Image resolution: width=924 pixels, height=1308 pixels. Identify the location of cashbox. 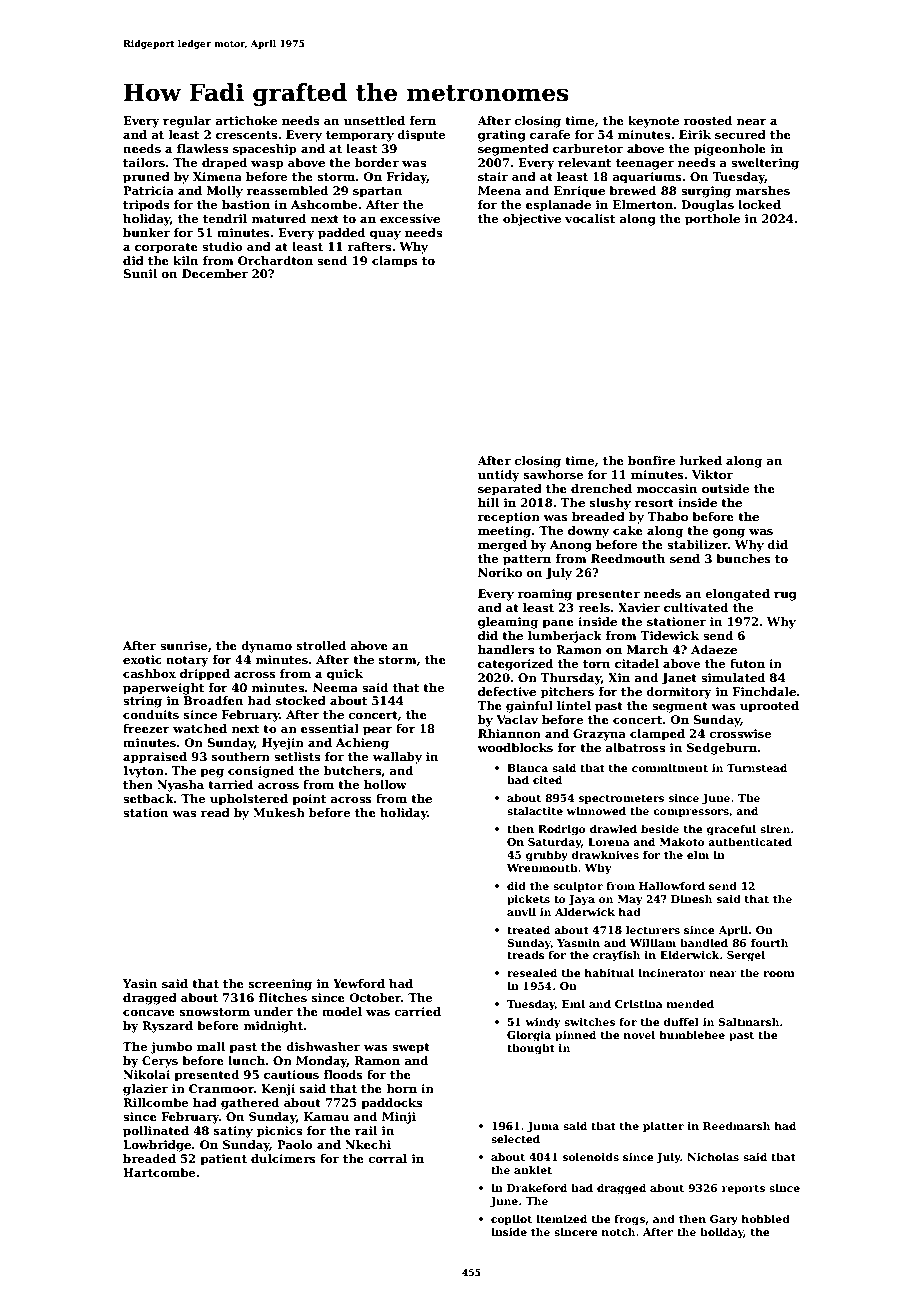
(149, 673).
